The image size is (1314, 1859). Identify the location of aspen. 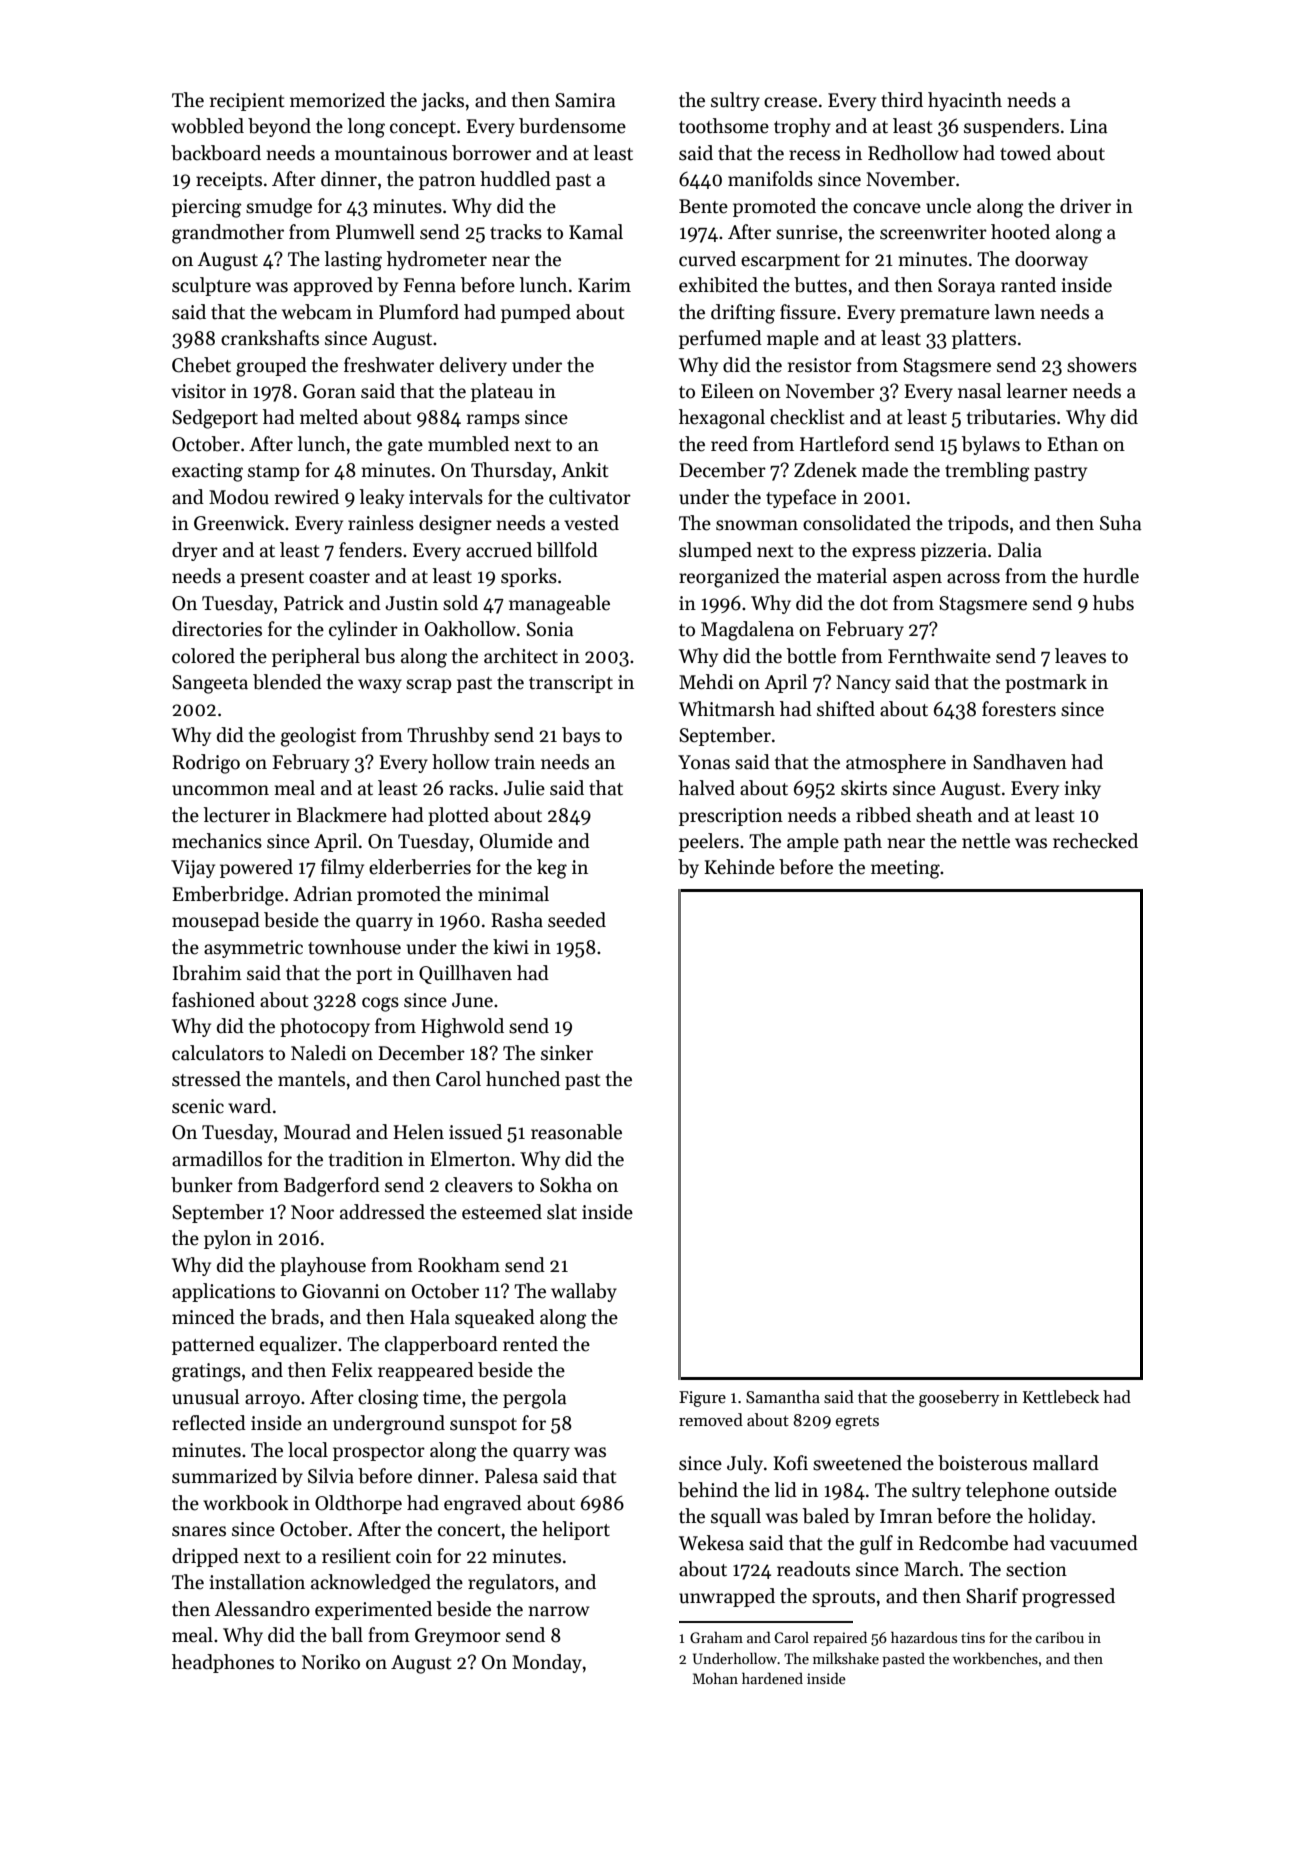
(917, 580).
